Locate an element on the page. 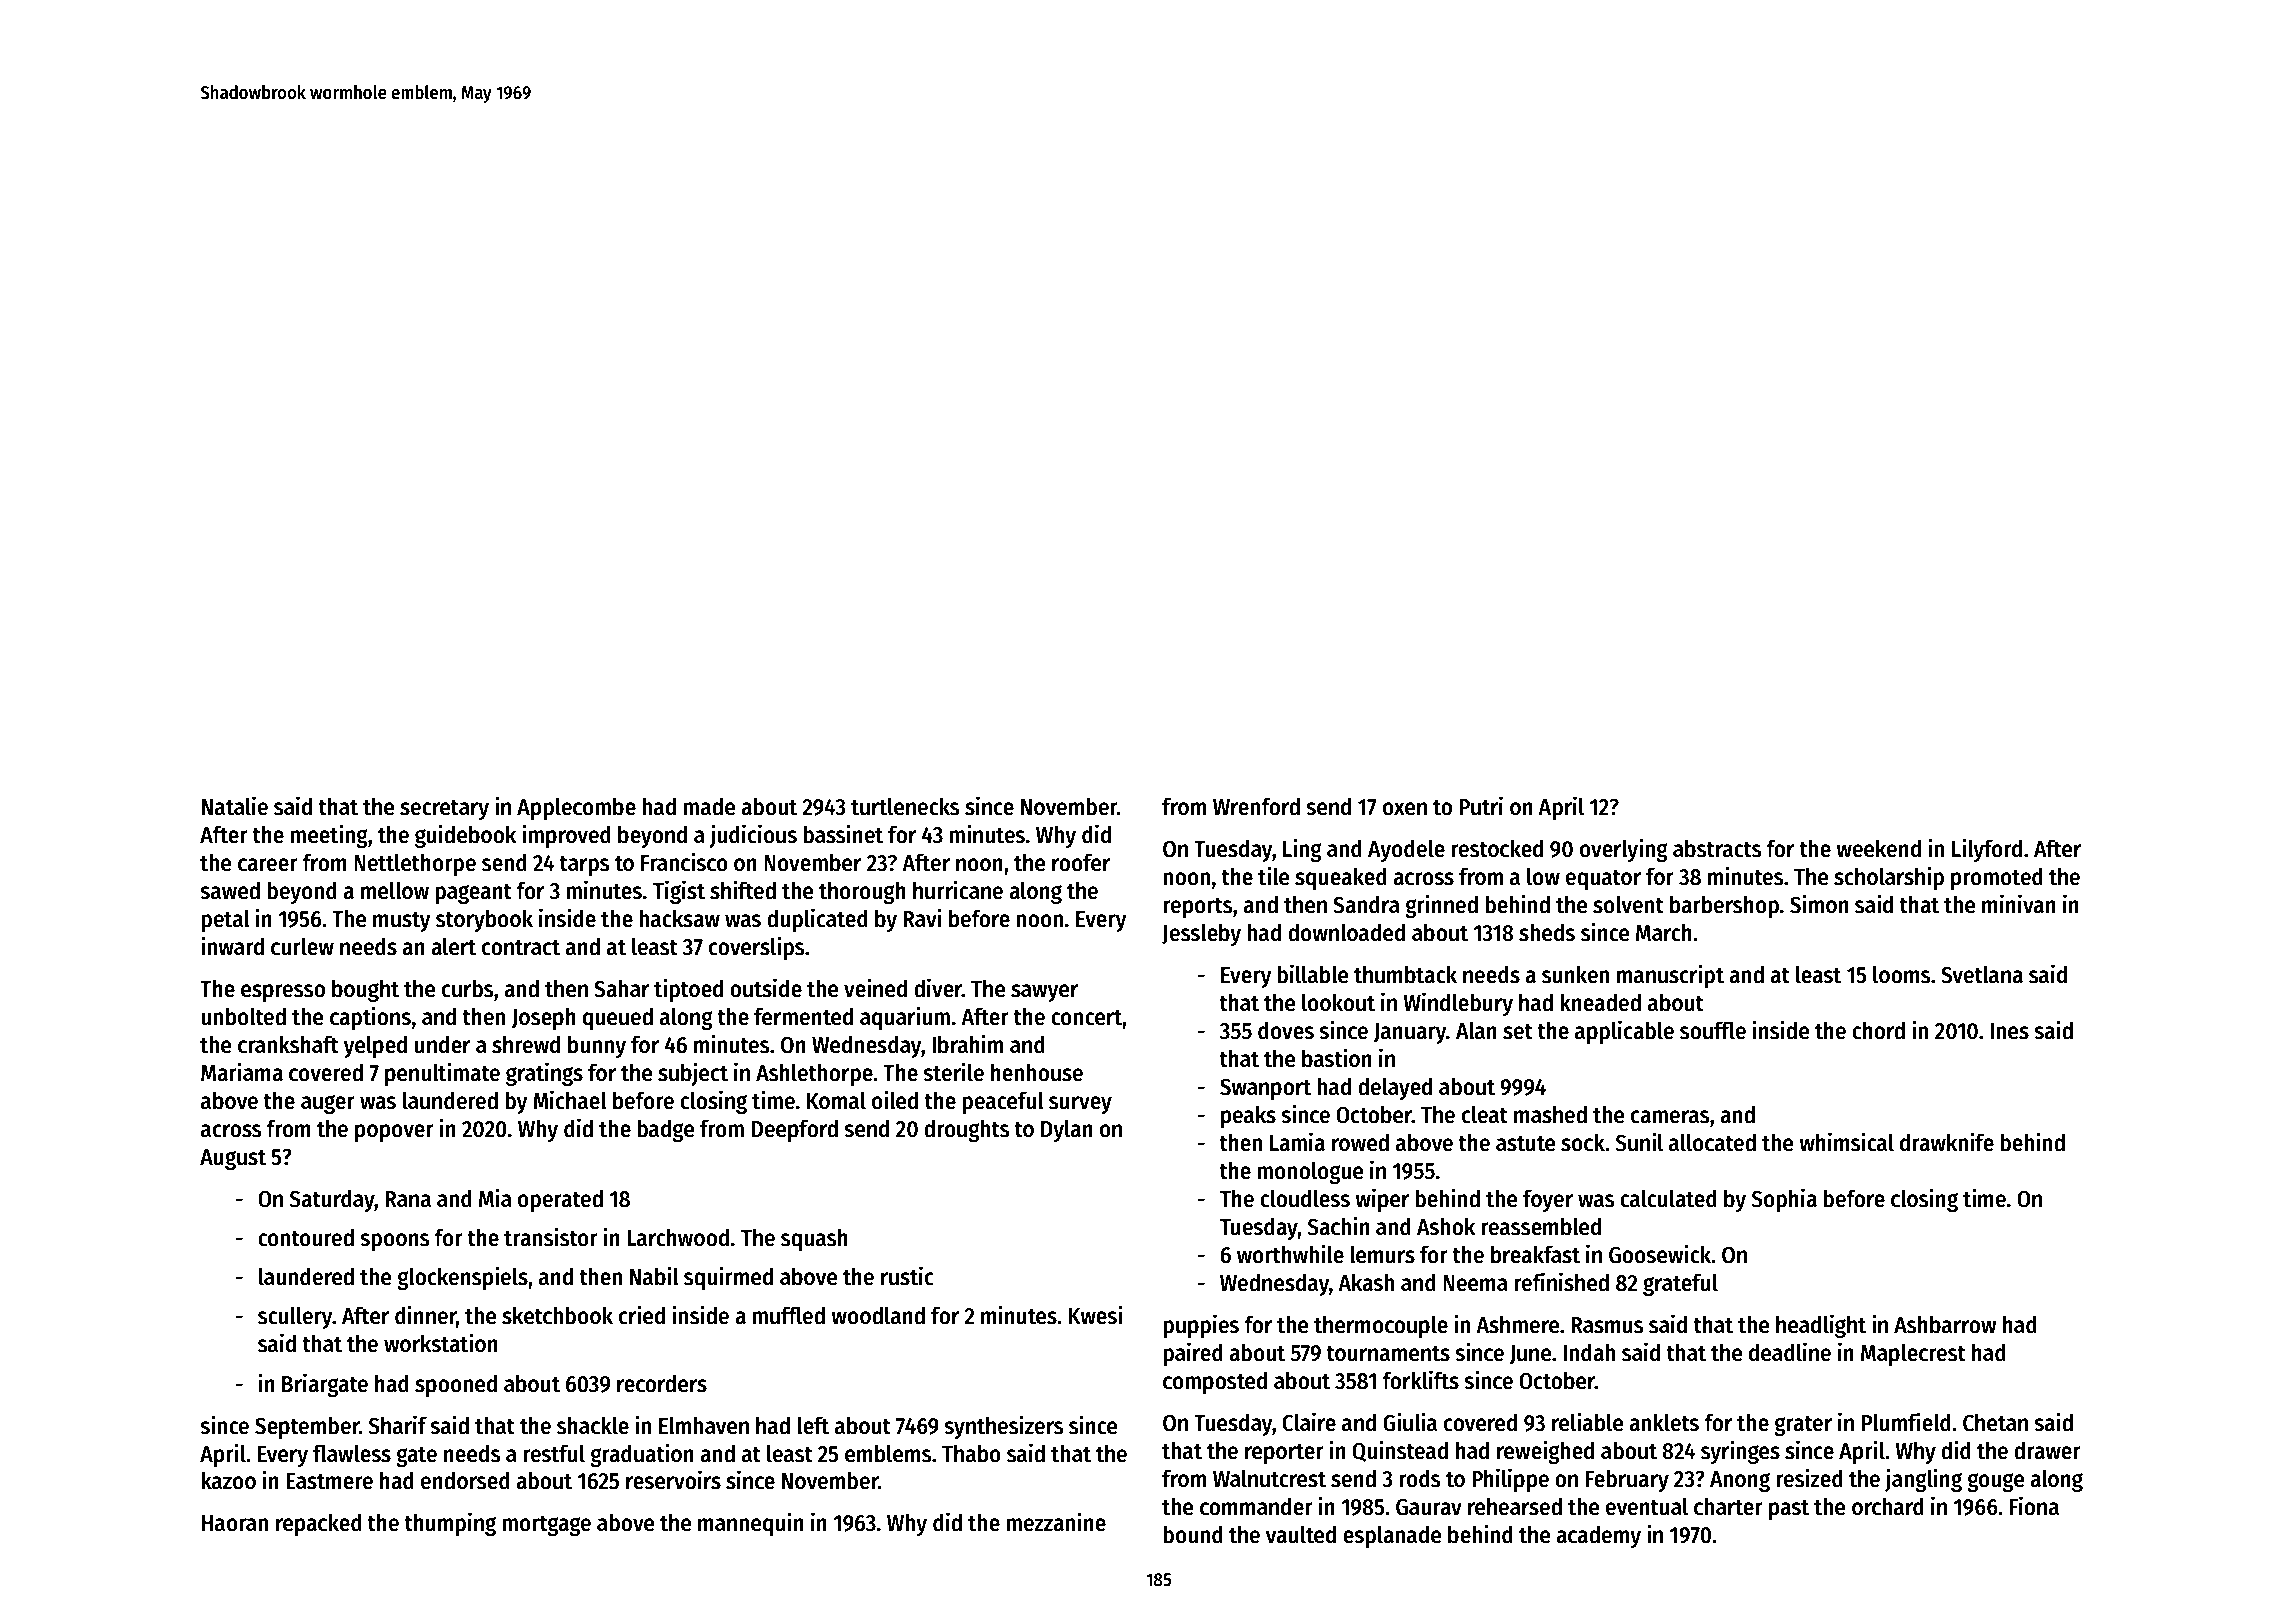 The image size is (2292, 1620). turtlenecks is located at coordinates (905, 806).
